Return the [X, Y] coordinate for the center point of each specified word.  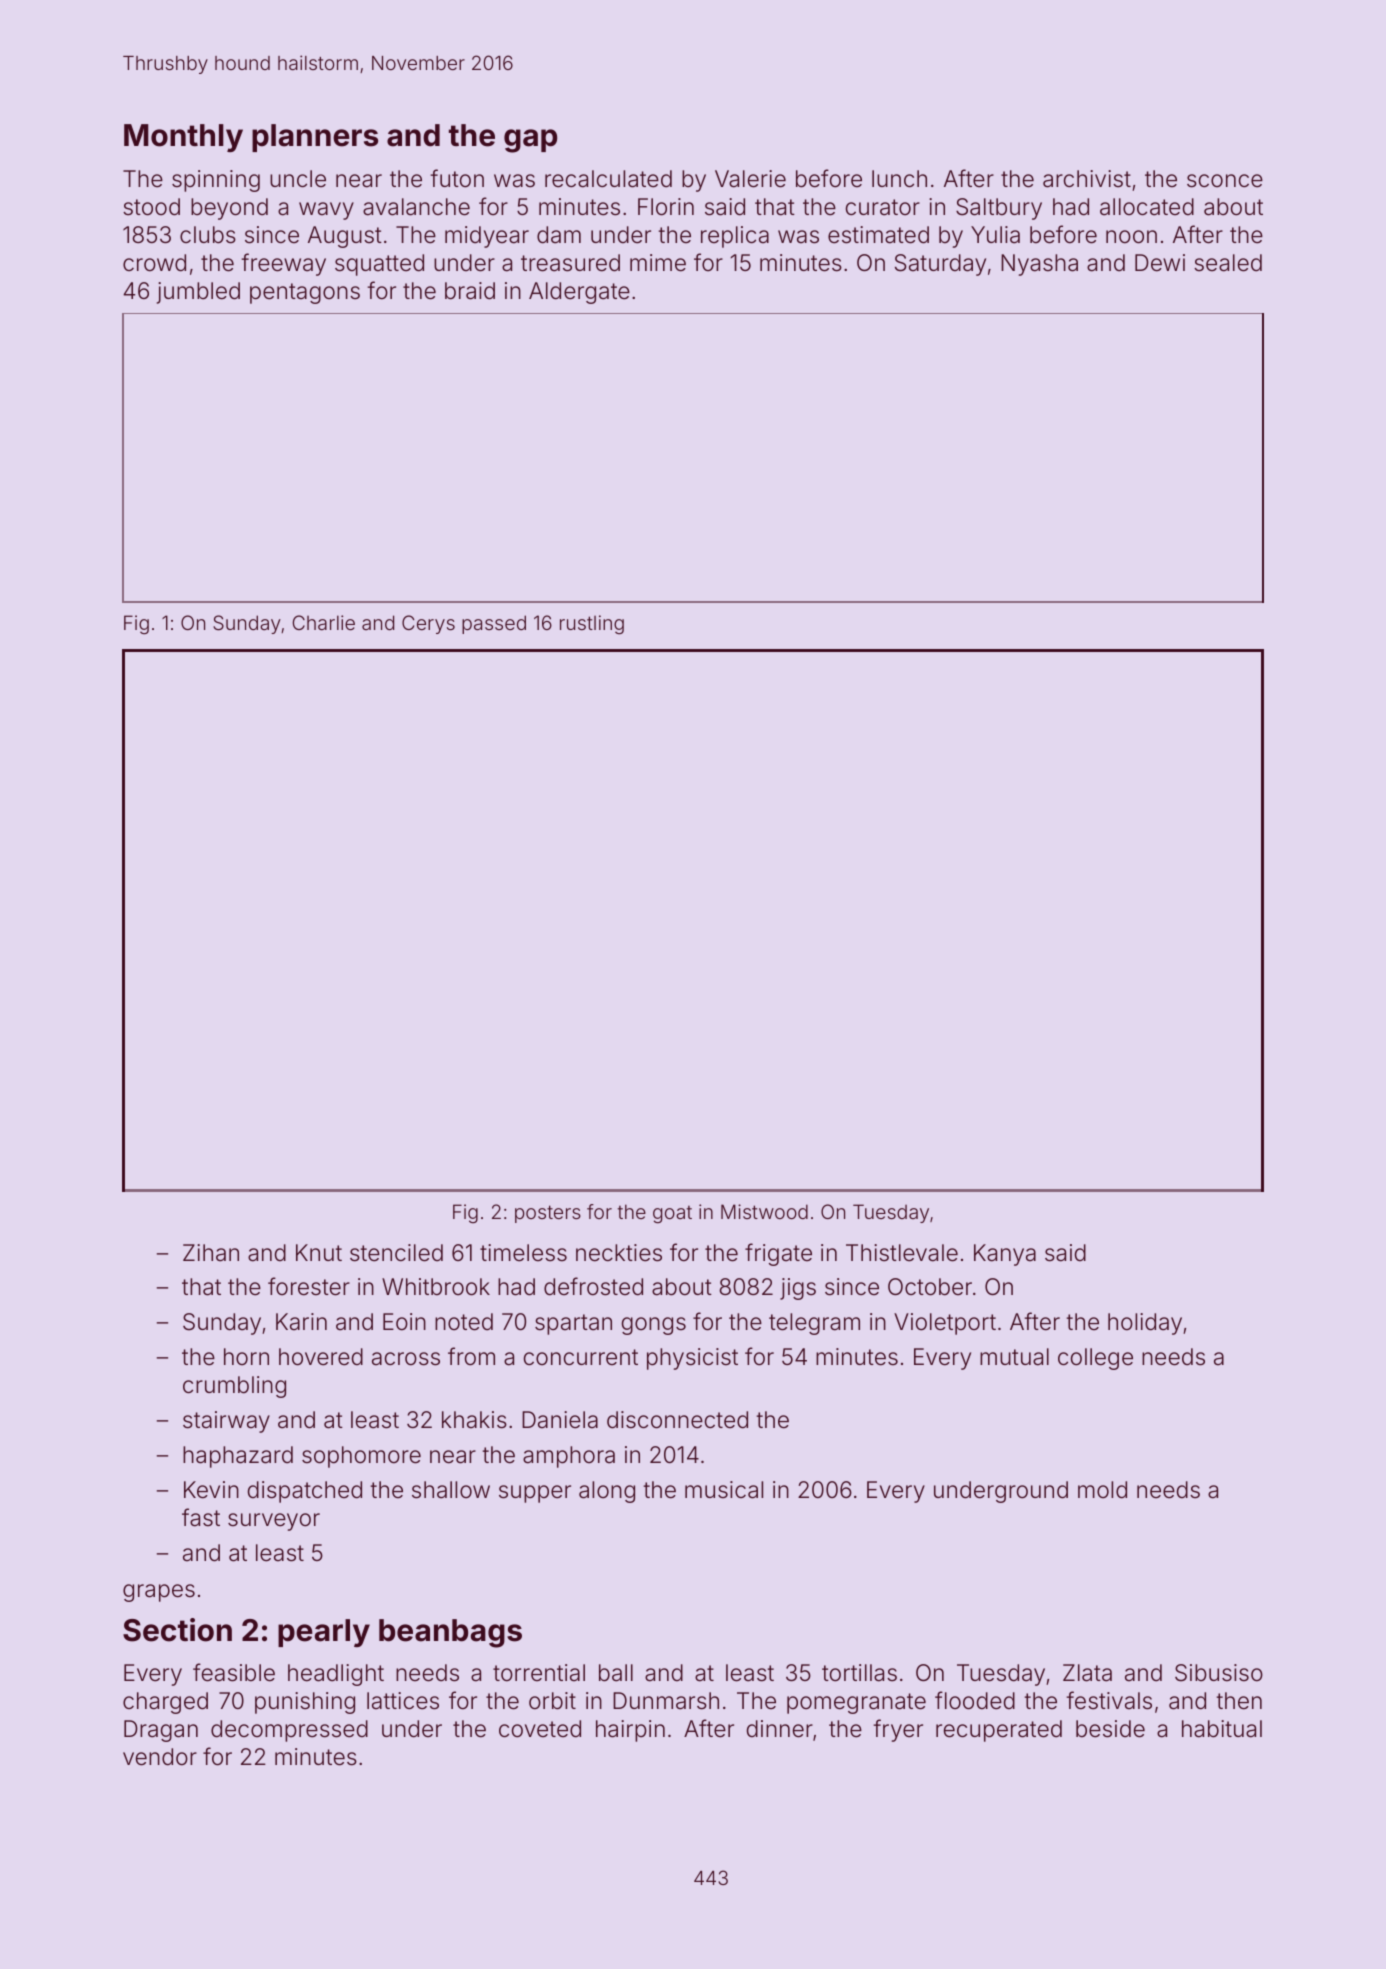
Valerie [750, 179]
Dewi [1160, 263]
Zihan [211, 1253]
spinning [216, 181]
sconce [1225, 181]
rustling [592, 624]
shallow [451, 1490]
